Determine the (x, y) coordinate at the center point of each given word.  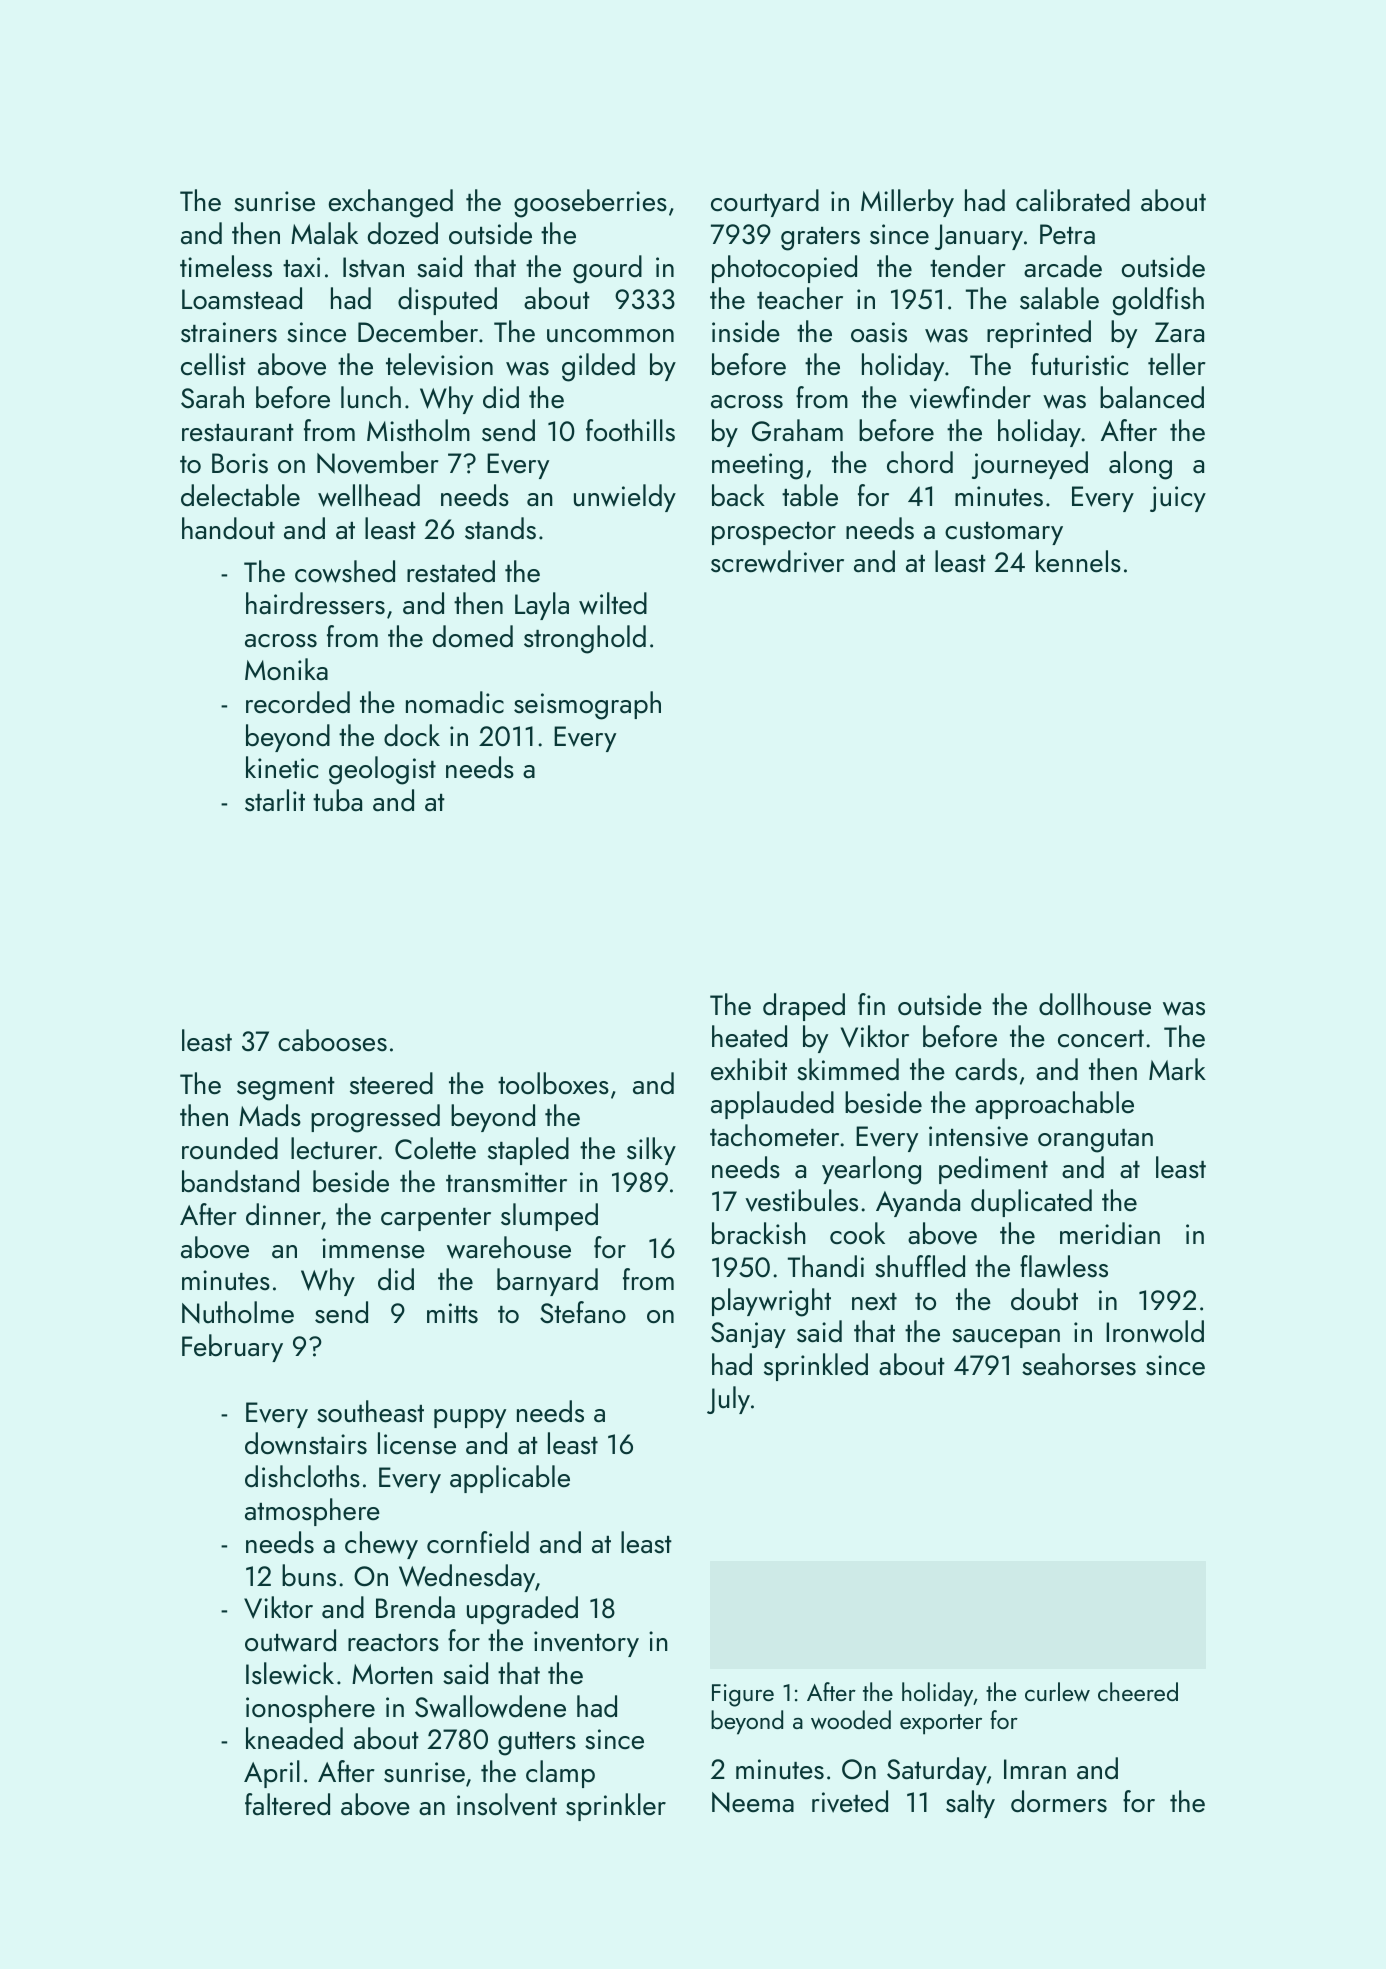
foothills (630, 430)
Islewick (290, 1673)
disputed (447, 301)
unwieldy (625, 498)
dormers (1059, 1801)
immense (373, 1248)
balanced (1152, 397)
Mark (1177, 1069)
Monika (286, 669)
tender (968, 266)
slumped (549, 1217)
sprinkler (616, 1807)
